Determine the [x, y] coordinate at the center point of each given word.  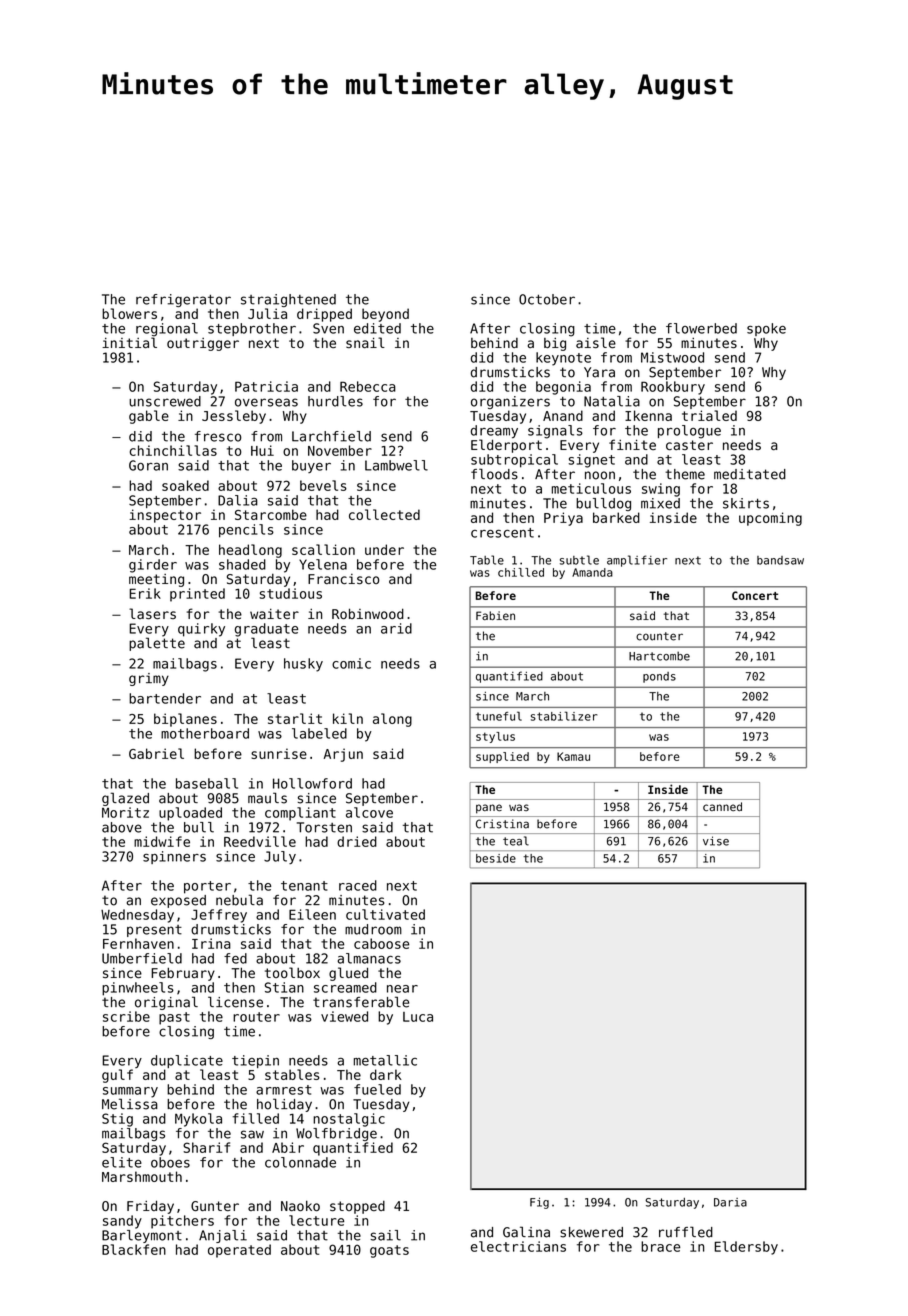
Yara [599, 372]
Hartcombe [659, 656]
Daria [730, 1202]
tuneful [499, 716]
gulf [117, 1076]
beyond [385, 315]
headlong [250, 551]
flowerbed [701, 328]
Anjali [223, 1236]
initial [129, 342]
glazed [125, 799]
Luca [418, 1017]
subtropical [514, 461]
